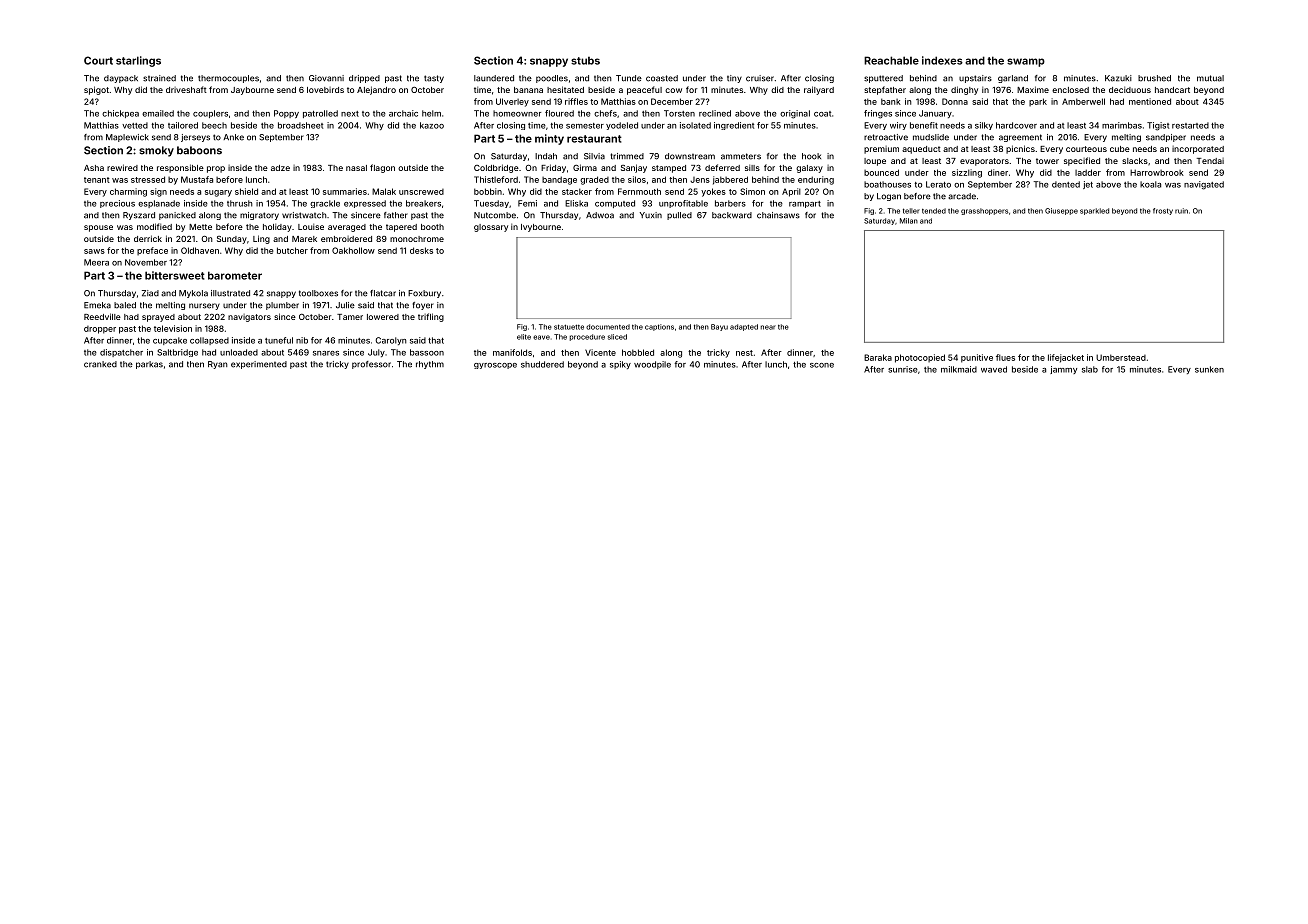  What do you see at coordinates (209, 341) in the page?
I see `collapsed` at bounding box center [209, 341].
